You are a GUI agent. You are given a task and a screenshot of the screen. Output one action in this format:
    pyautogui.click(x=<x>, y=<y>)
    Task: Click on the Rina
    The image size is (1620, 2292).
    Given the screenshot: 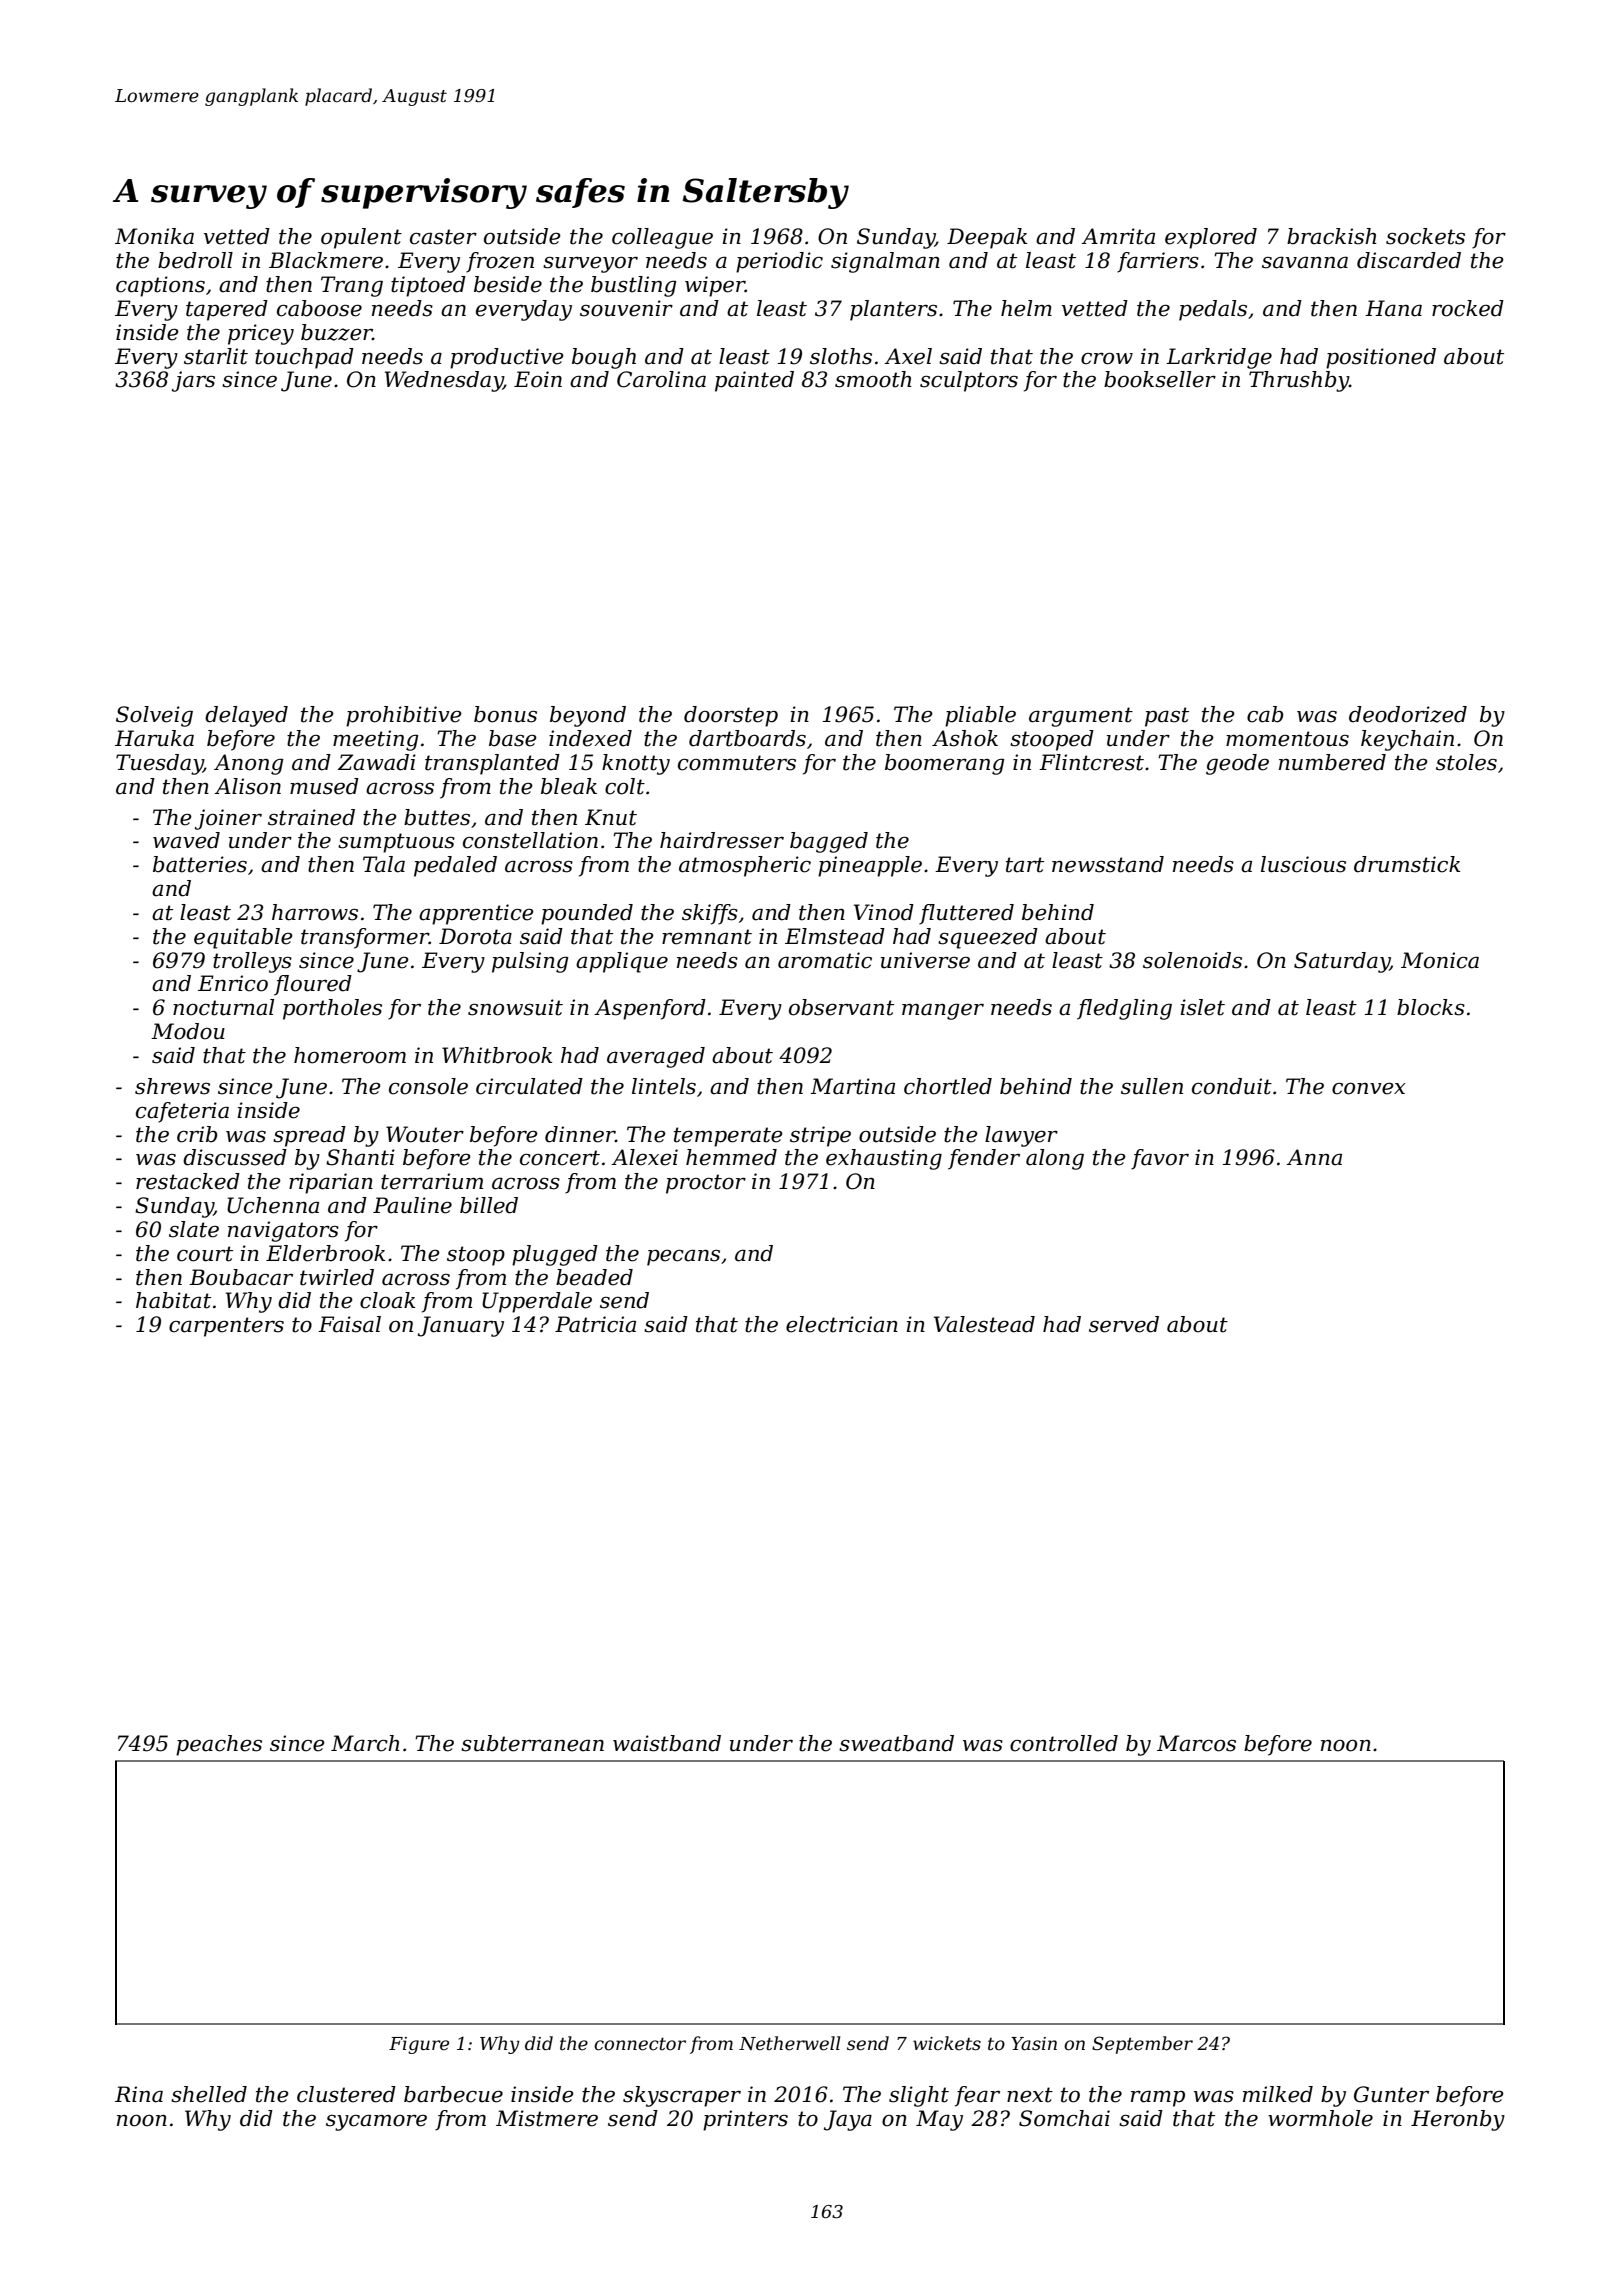 What is the action you would take?
    pyautogui.click(x=139, y=2094)
